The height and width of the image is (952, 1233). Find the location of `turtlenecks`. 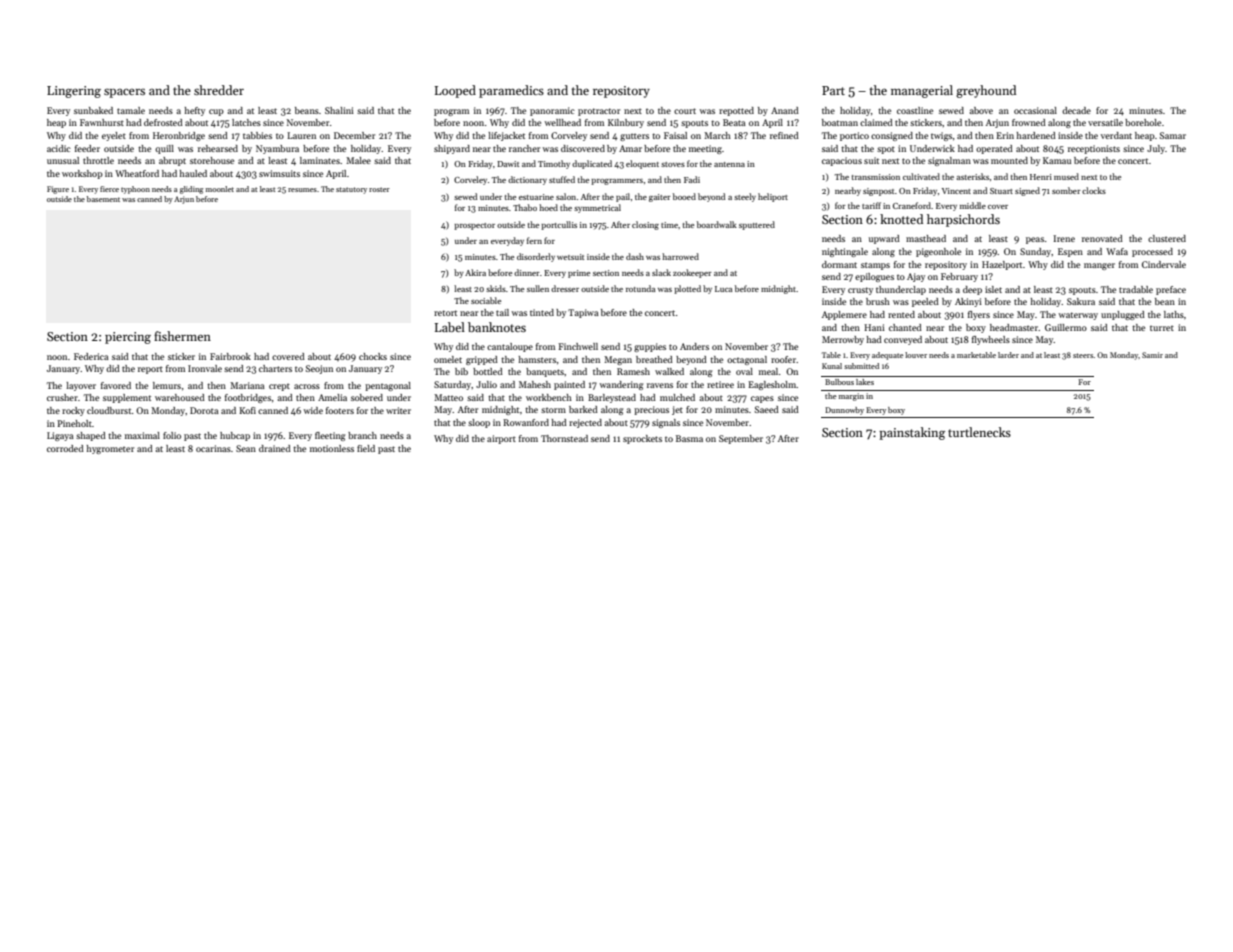

turtlenecks is located at coordinates (979, 432).
